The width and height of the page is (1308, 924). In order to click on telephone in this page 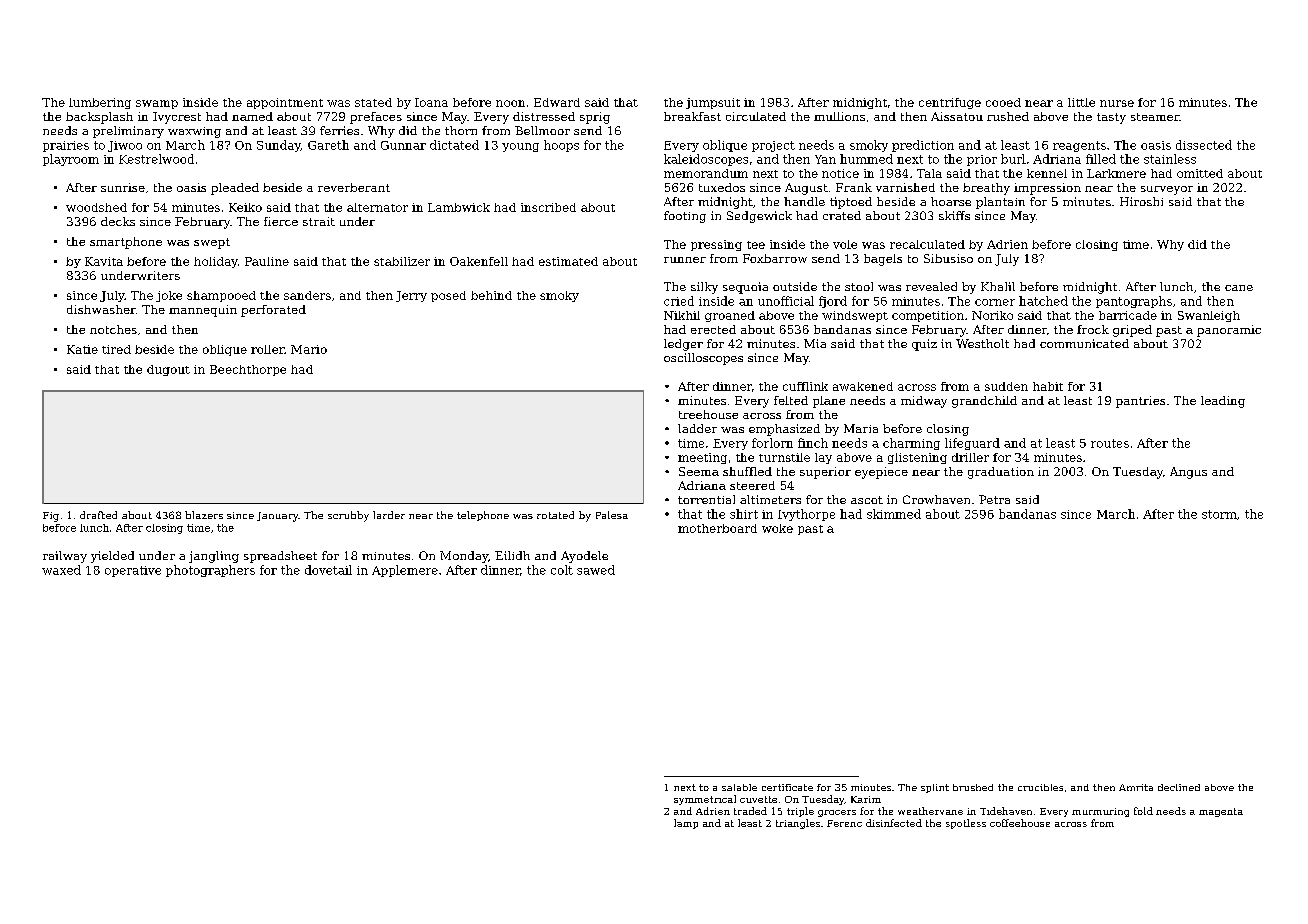, I will do `click(483, 516)`.
